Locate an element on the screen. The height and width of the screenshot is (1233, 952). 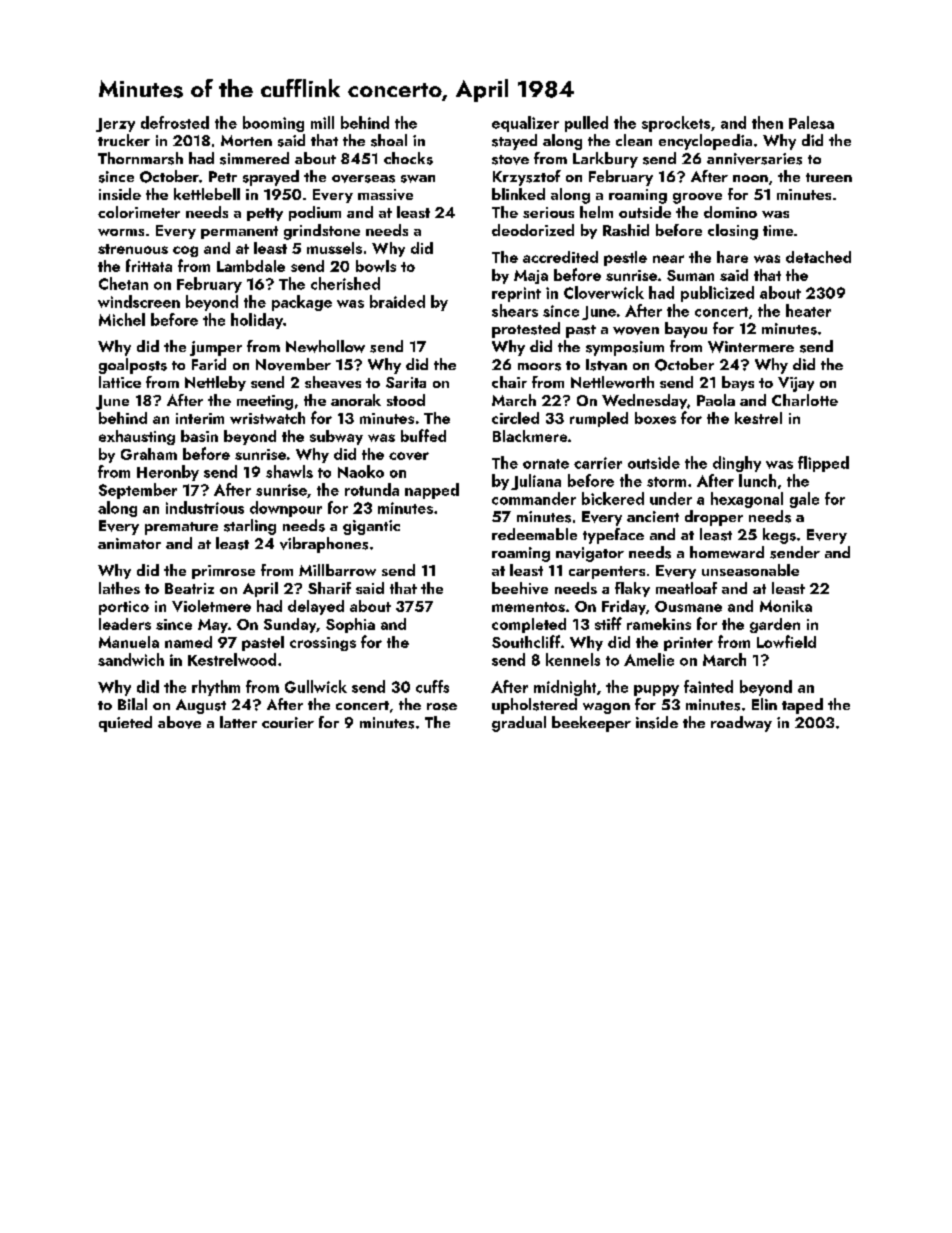
chocks is located at coordinates (408, 158).
